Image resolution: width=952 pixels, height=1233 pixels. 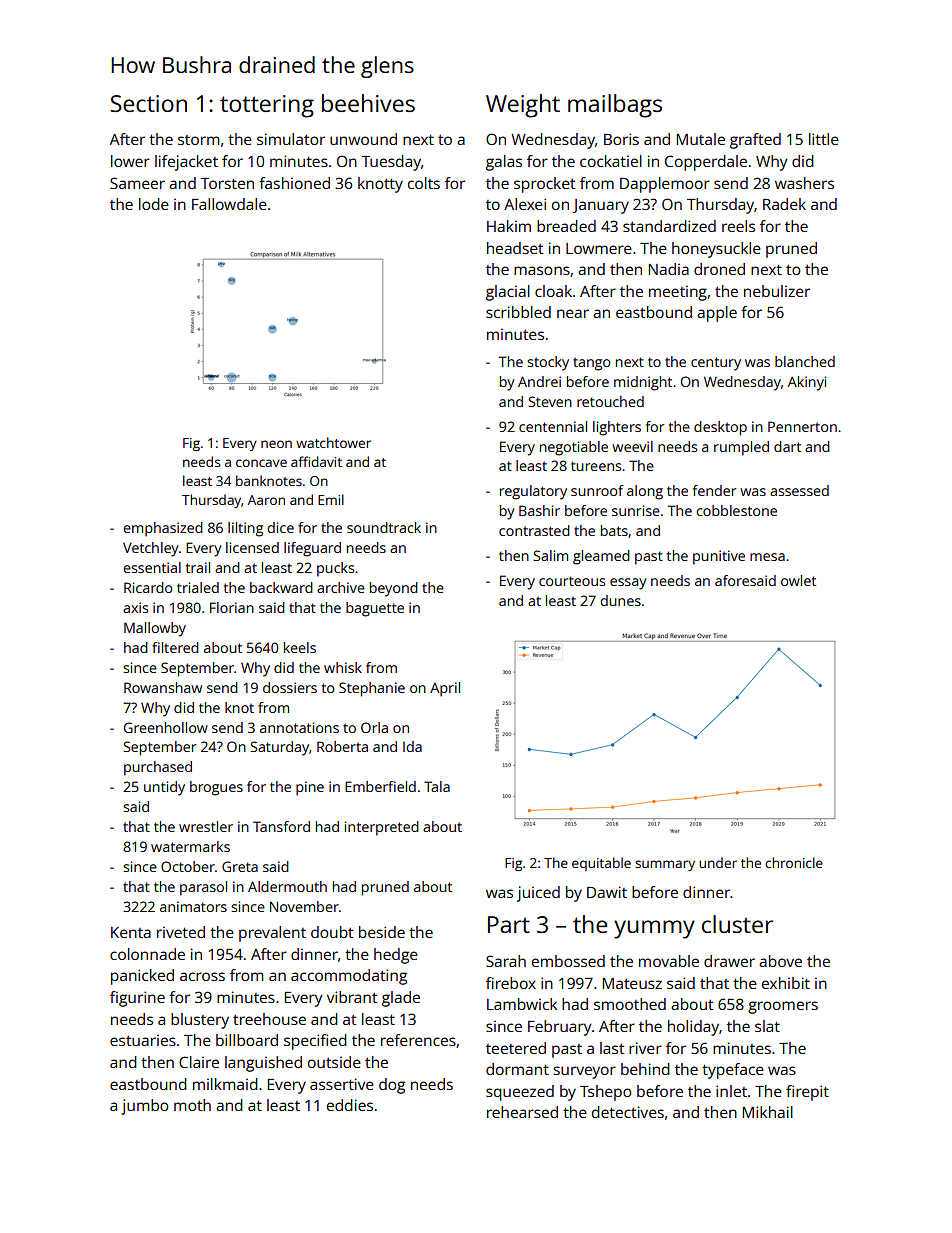 What do you see at coordinates (768, 1112) in the screenshot?
I see `Mikhail` at bounding box center [768, 1112].
